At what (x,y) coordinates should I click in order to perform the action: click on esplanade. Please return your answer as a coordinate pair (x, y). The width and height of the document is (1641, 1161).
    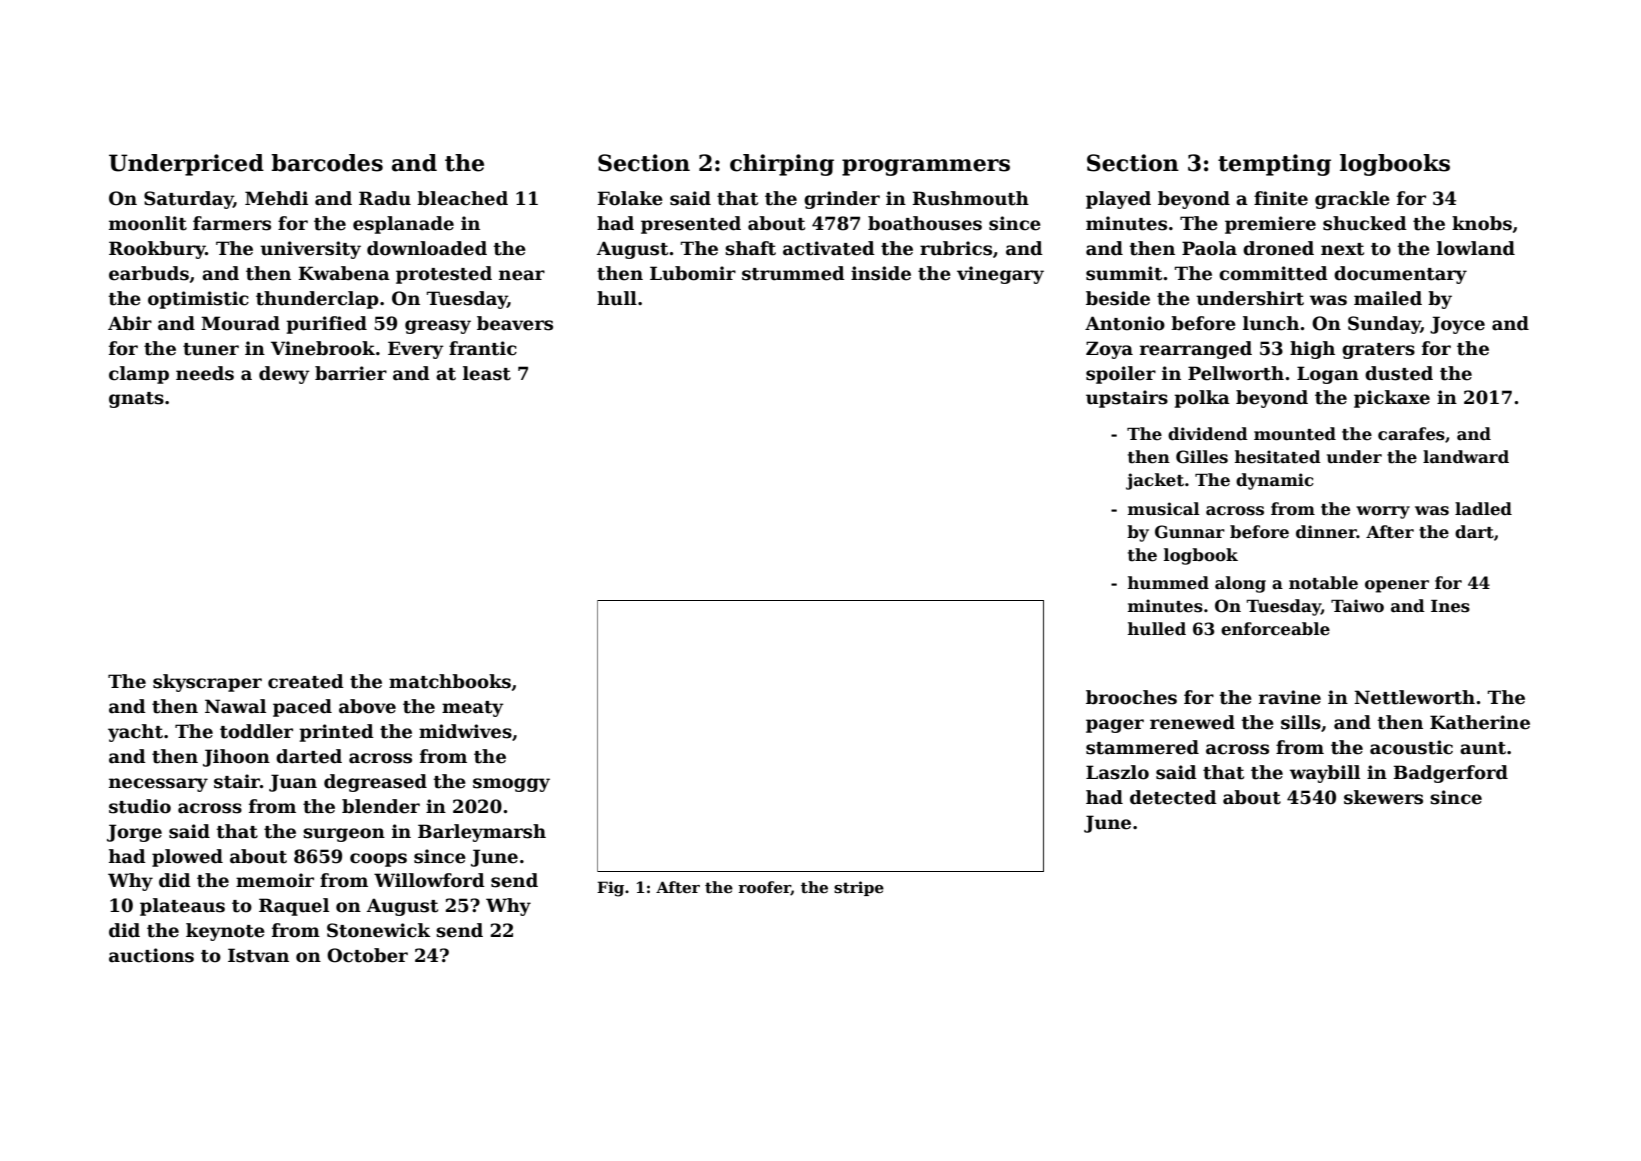
    Looking at the image, I should click on (403, 225).
